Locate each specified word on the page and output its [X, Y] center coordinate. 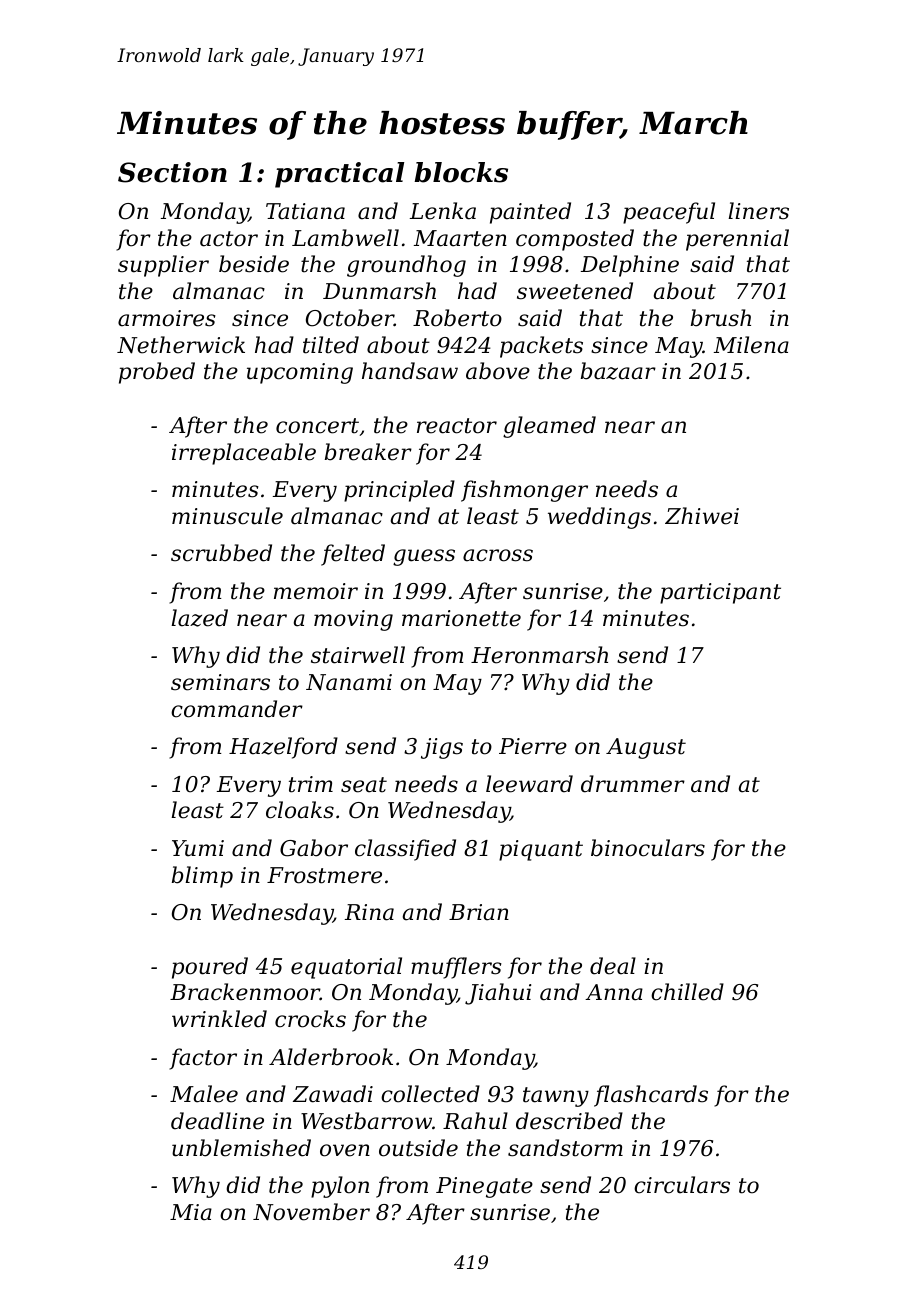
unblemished [241, 1148]
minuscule [227, 516]
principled [399, 491]
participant [720, 593]
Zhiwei [702, 516]
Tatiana [305, 211]
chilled [687, 992]
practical [339, 175]
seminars [220, 682]
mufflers [456, 968]
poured [210, 968]
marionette [461, 618]
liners [758, 211]
